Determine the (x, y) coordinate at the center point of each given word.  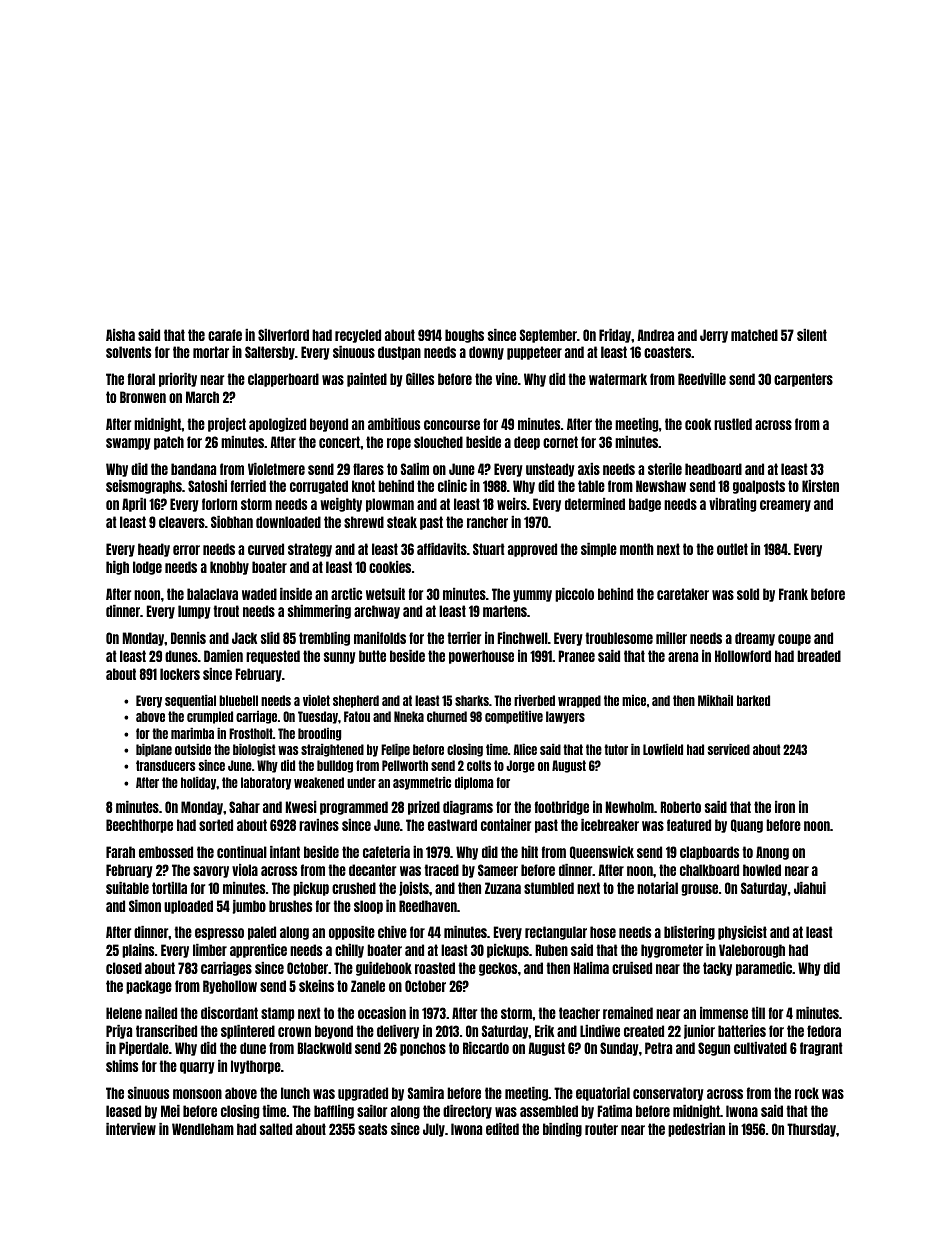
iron (785, 807)
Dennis (188, 638)
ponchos (423, 1049)
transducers (166, 765)
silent (812, 335)
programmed (354, 808)
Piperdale (144, 1049)
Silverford (283, 335)
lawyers (565, 717)
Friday (615, 336)
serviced (729, 749)
